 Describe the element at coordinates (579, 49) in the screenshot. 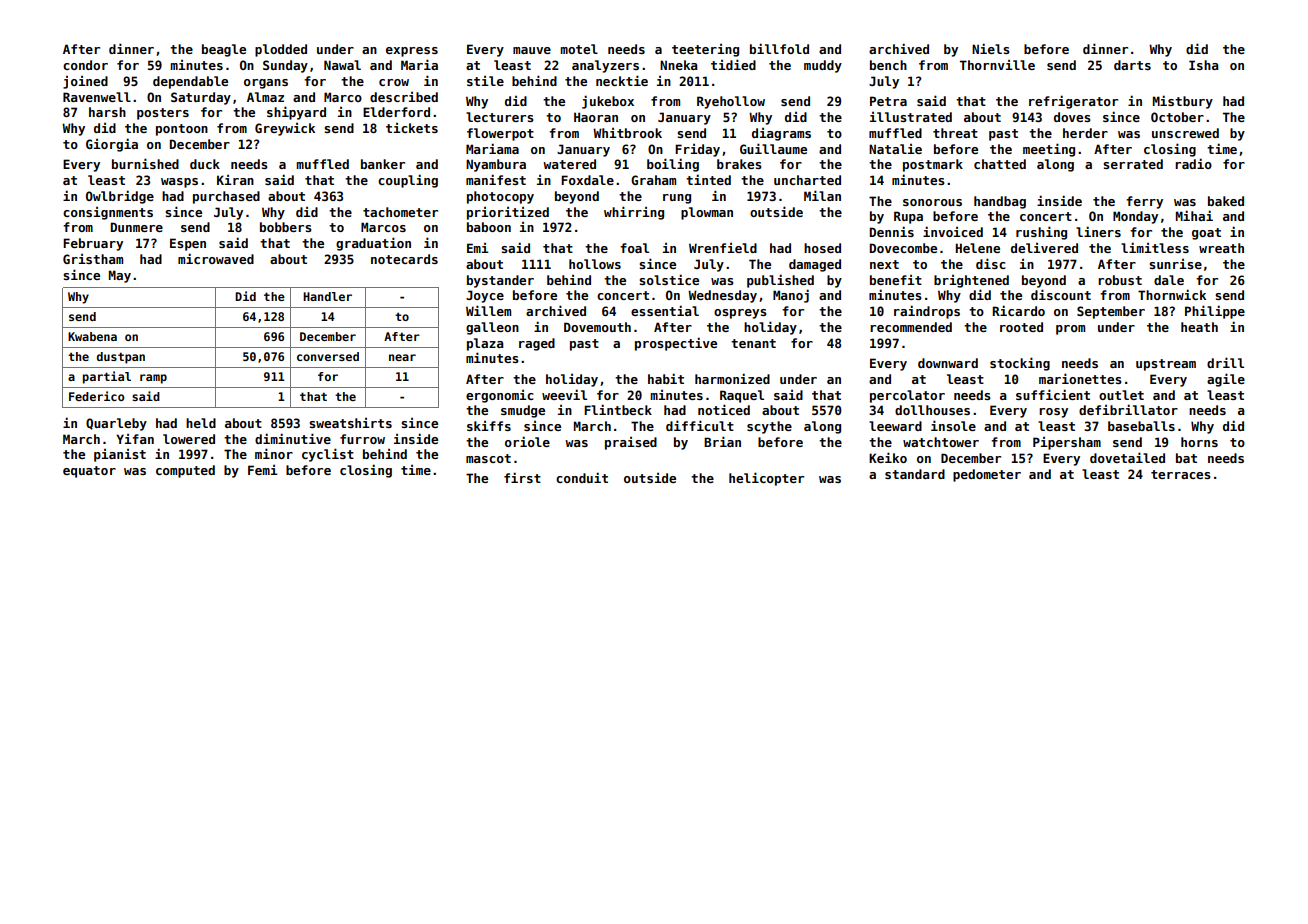

I see `motel` at that location.
